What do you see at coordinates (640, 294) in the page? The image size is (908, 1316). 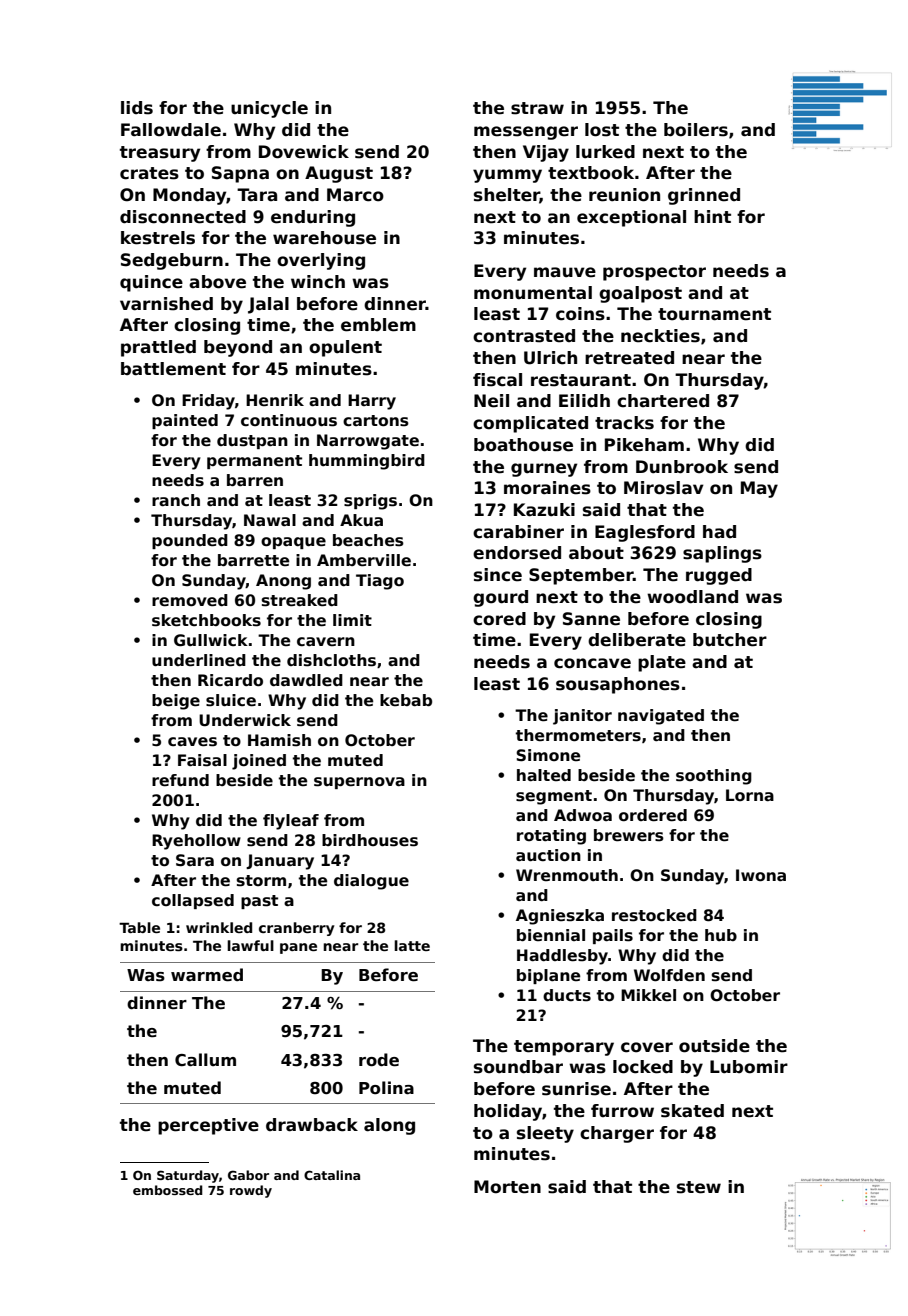 I see `goalpost` at bounding box center [640, 294].
